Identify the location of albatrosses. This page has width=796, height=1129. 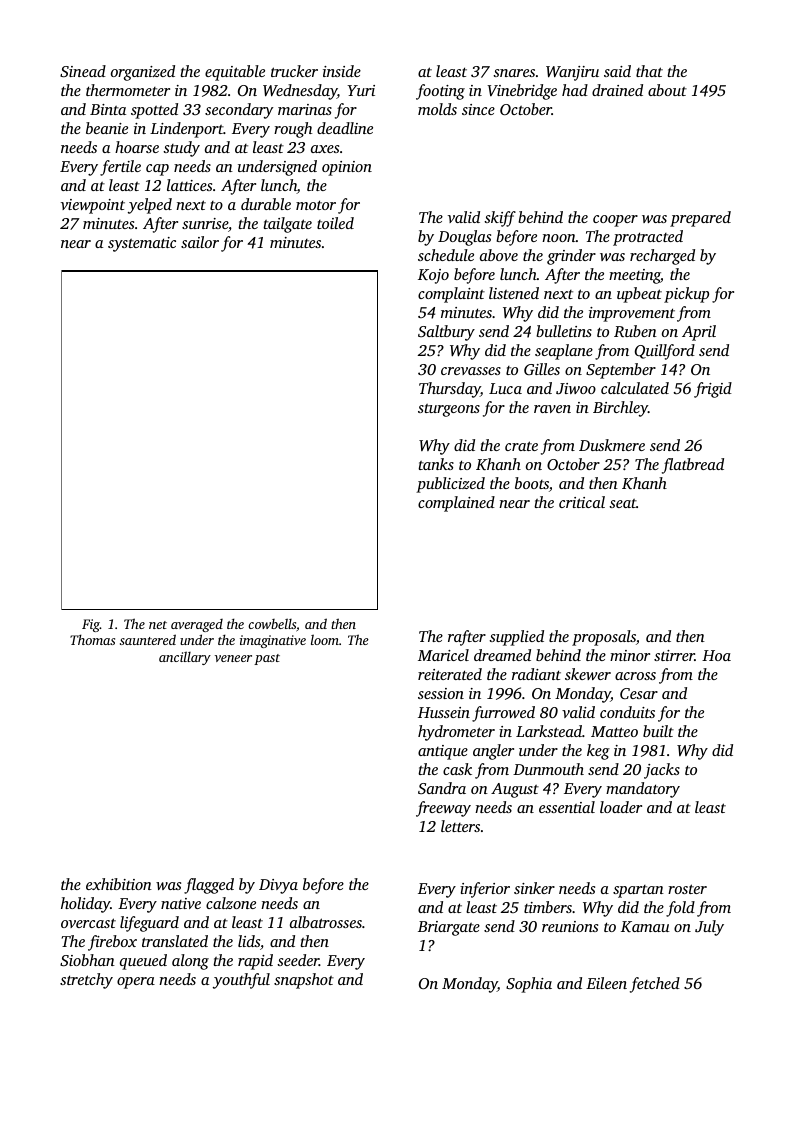
(326, 922).
